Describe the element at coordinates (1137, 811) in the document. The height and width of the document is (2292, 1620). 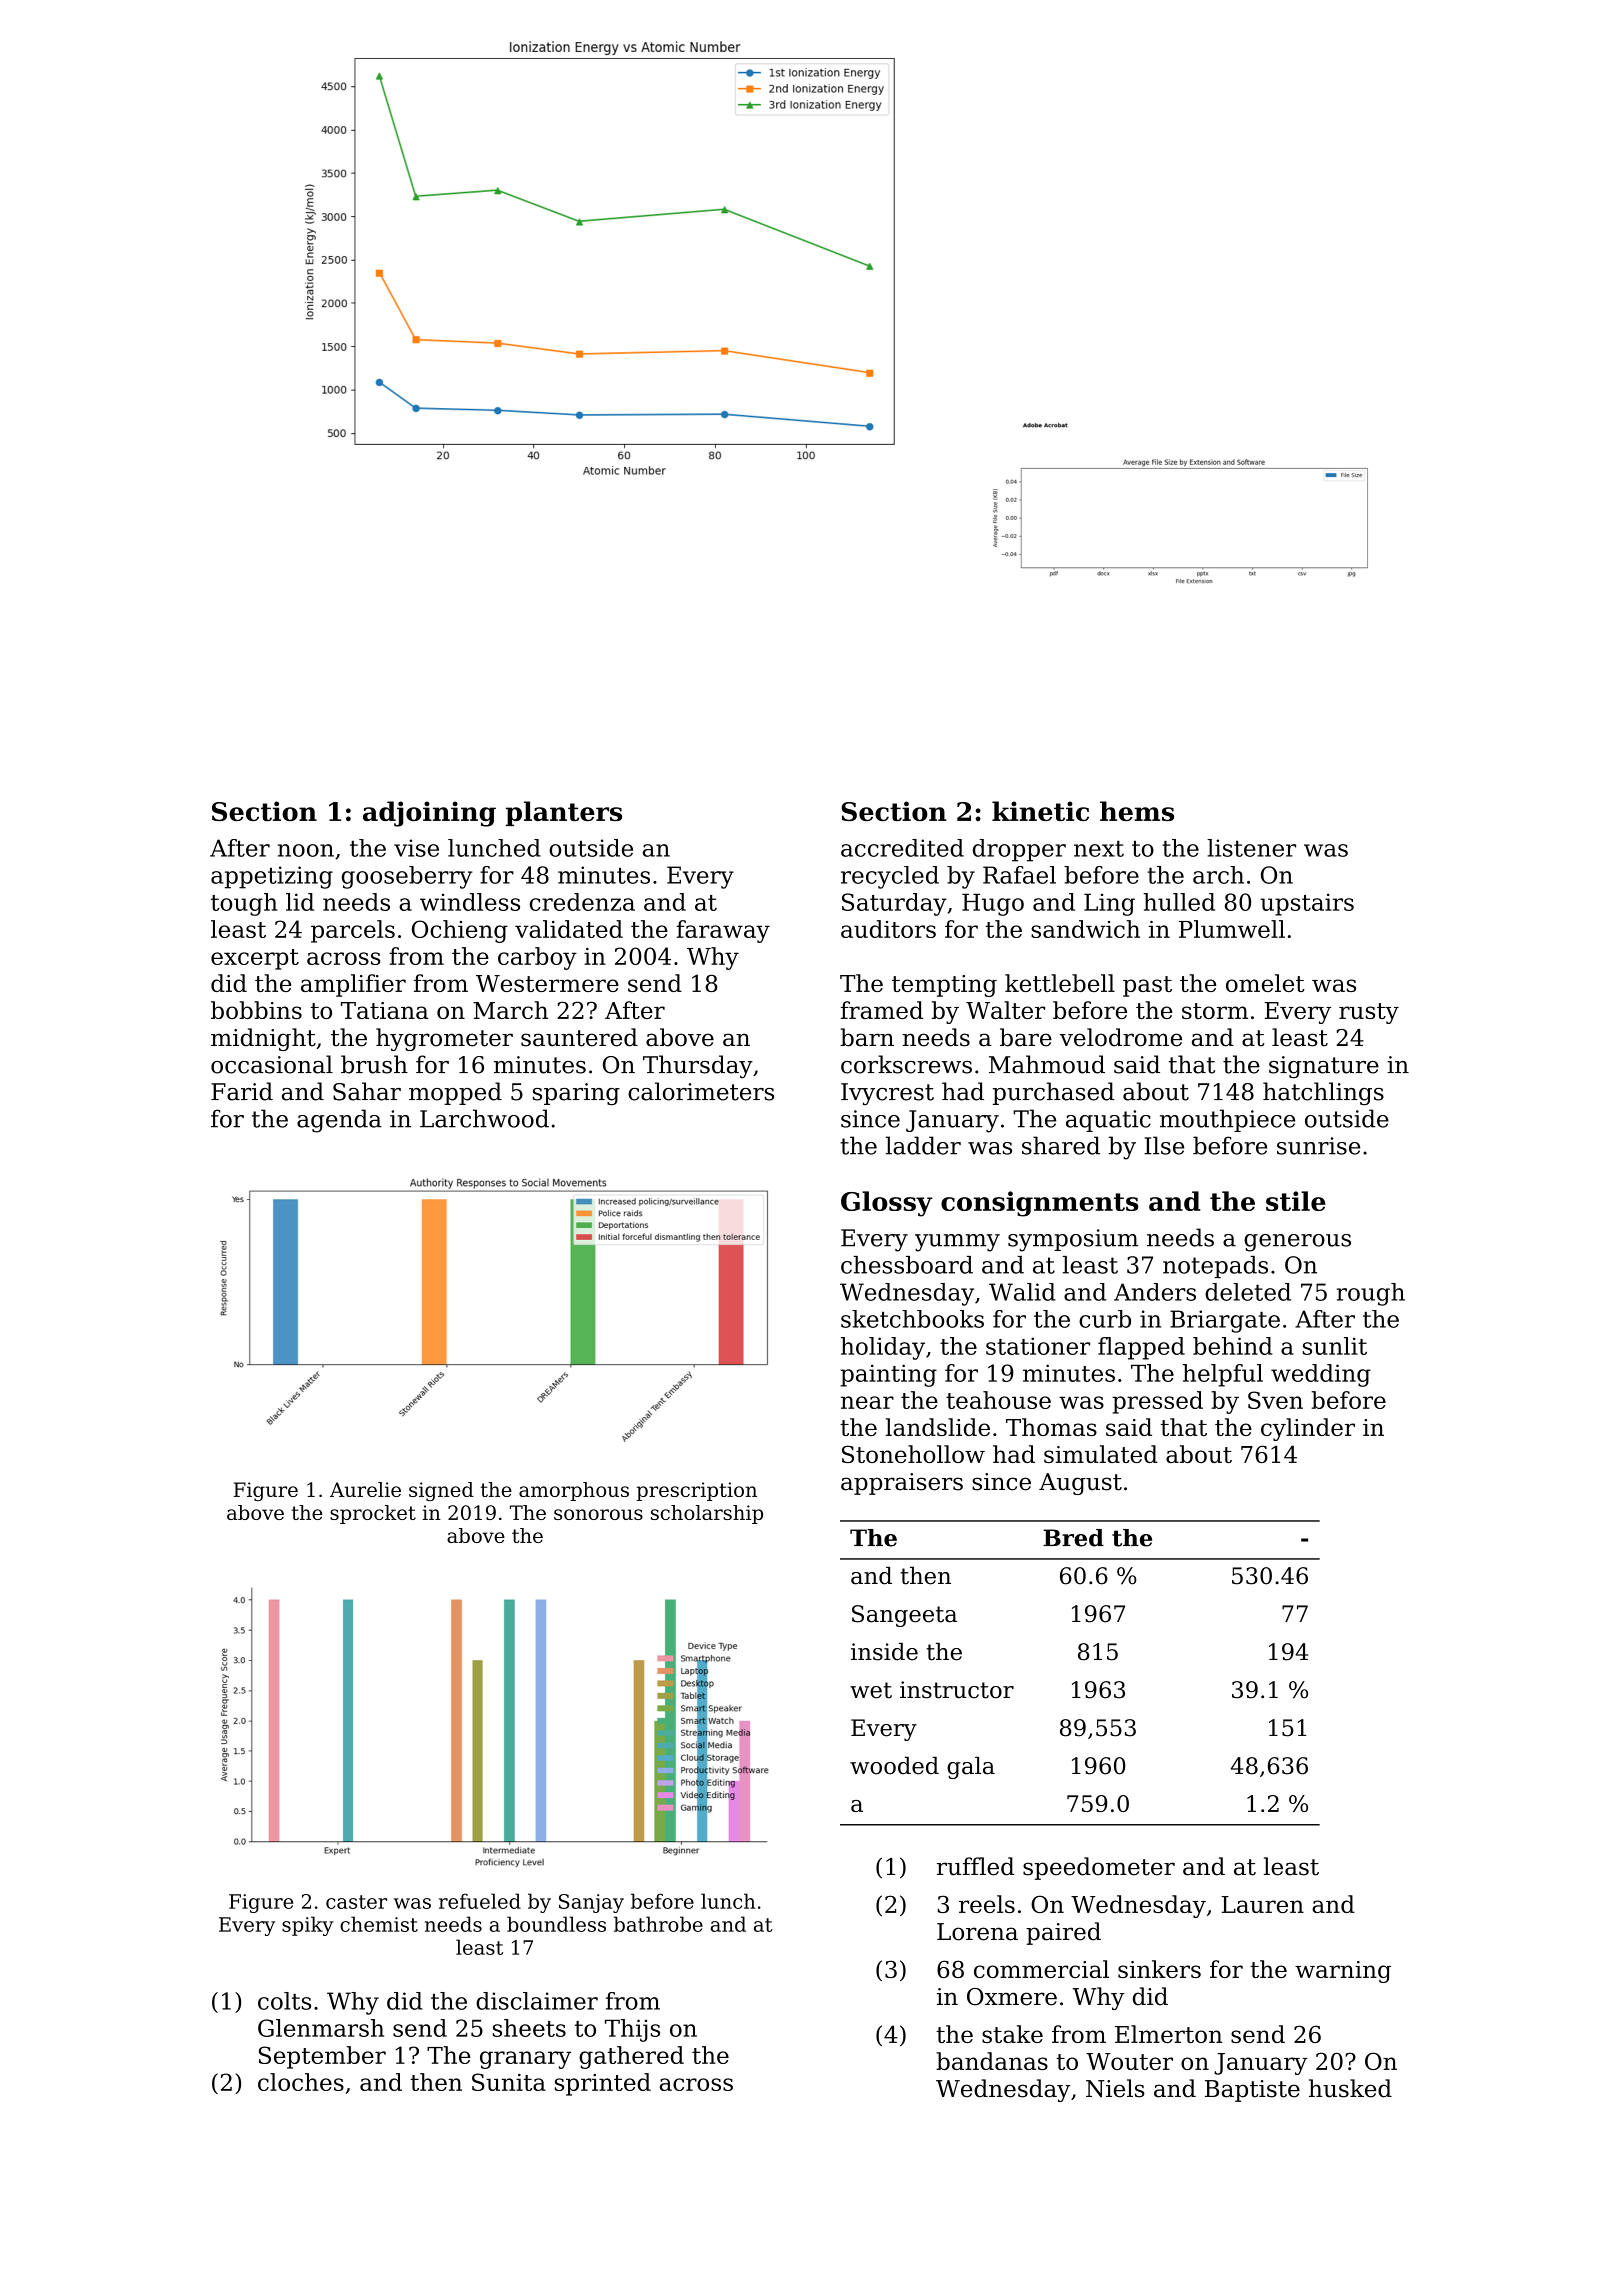
I see `hems` at that location.
